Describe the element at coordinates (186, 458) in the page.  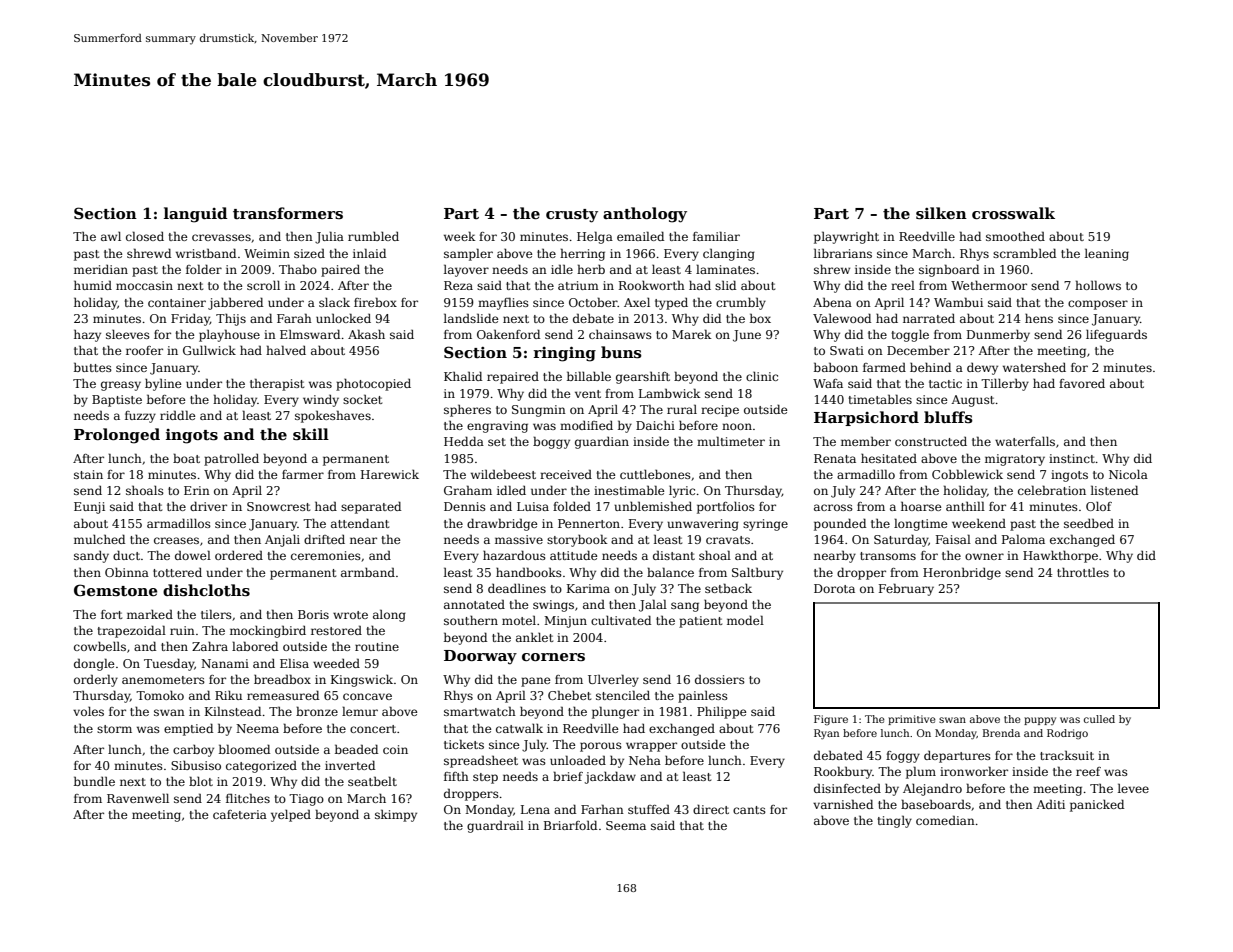
I see `boat` at that location.
